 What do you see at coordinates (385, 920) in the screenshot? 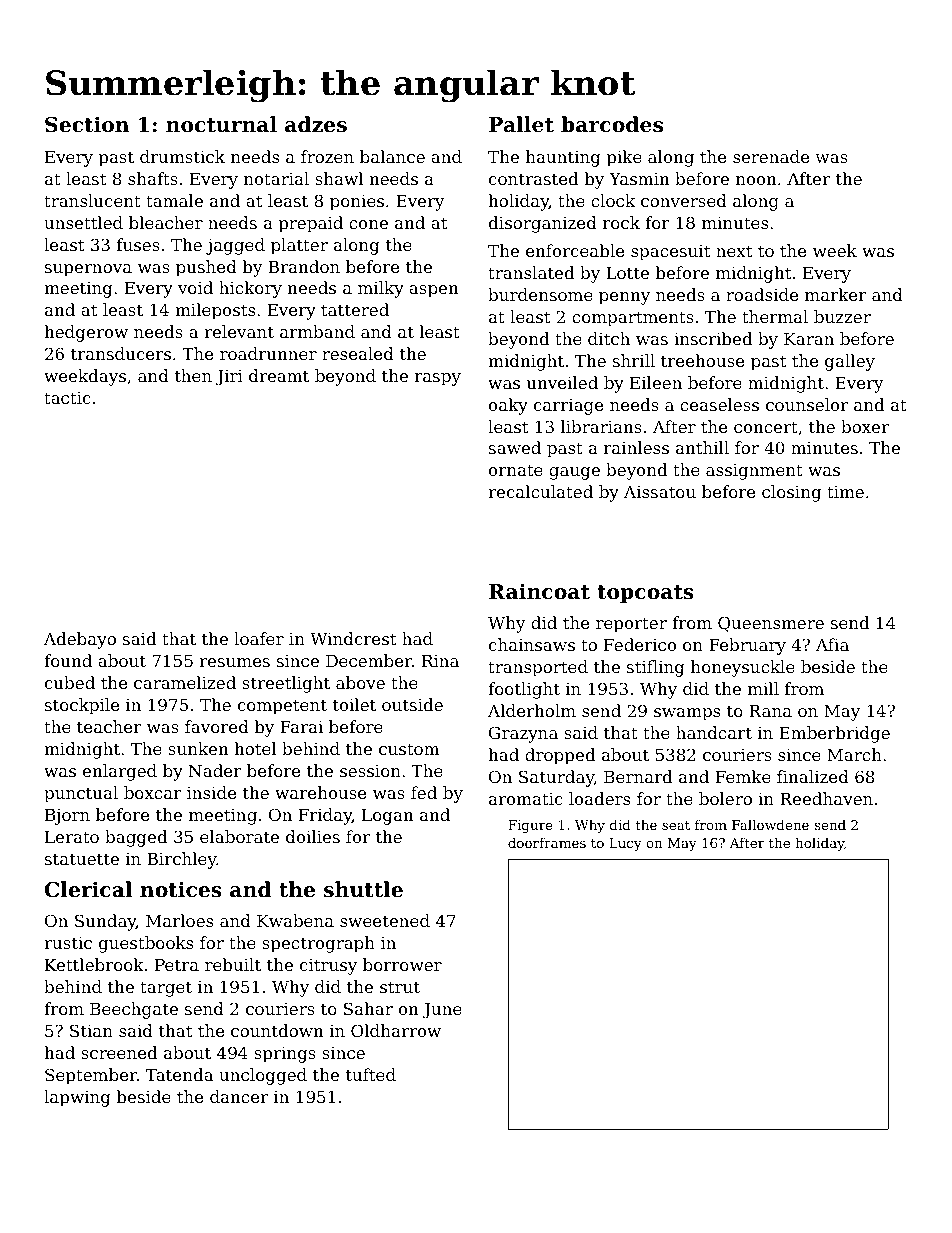
I see `sweetened` at bounding box center [385, 920].
